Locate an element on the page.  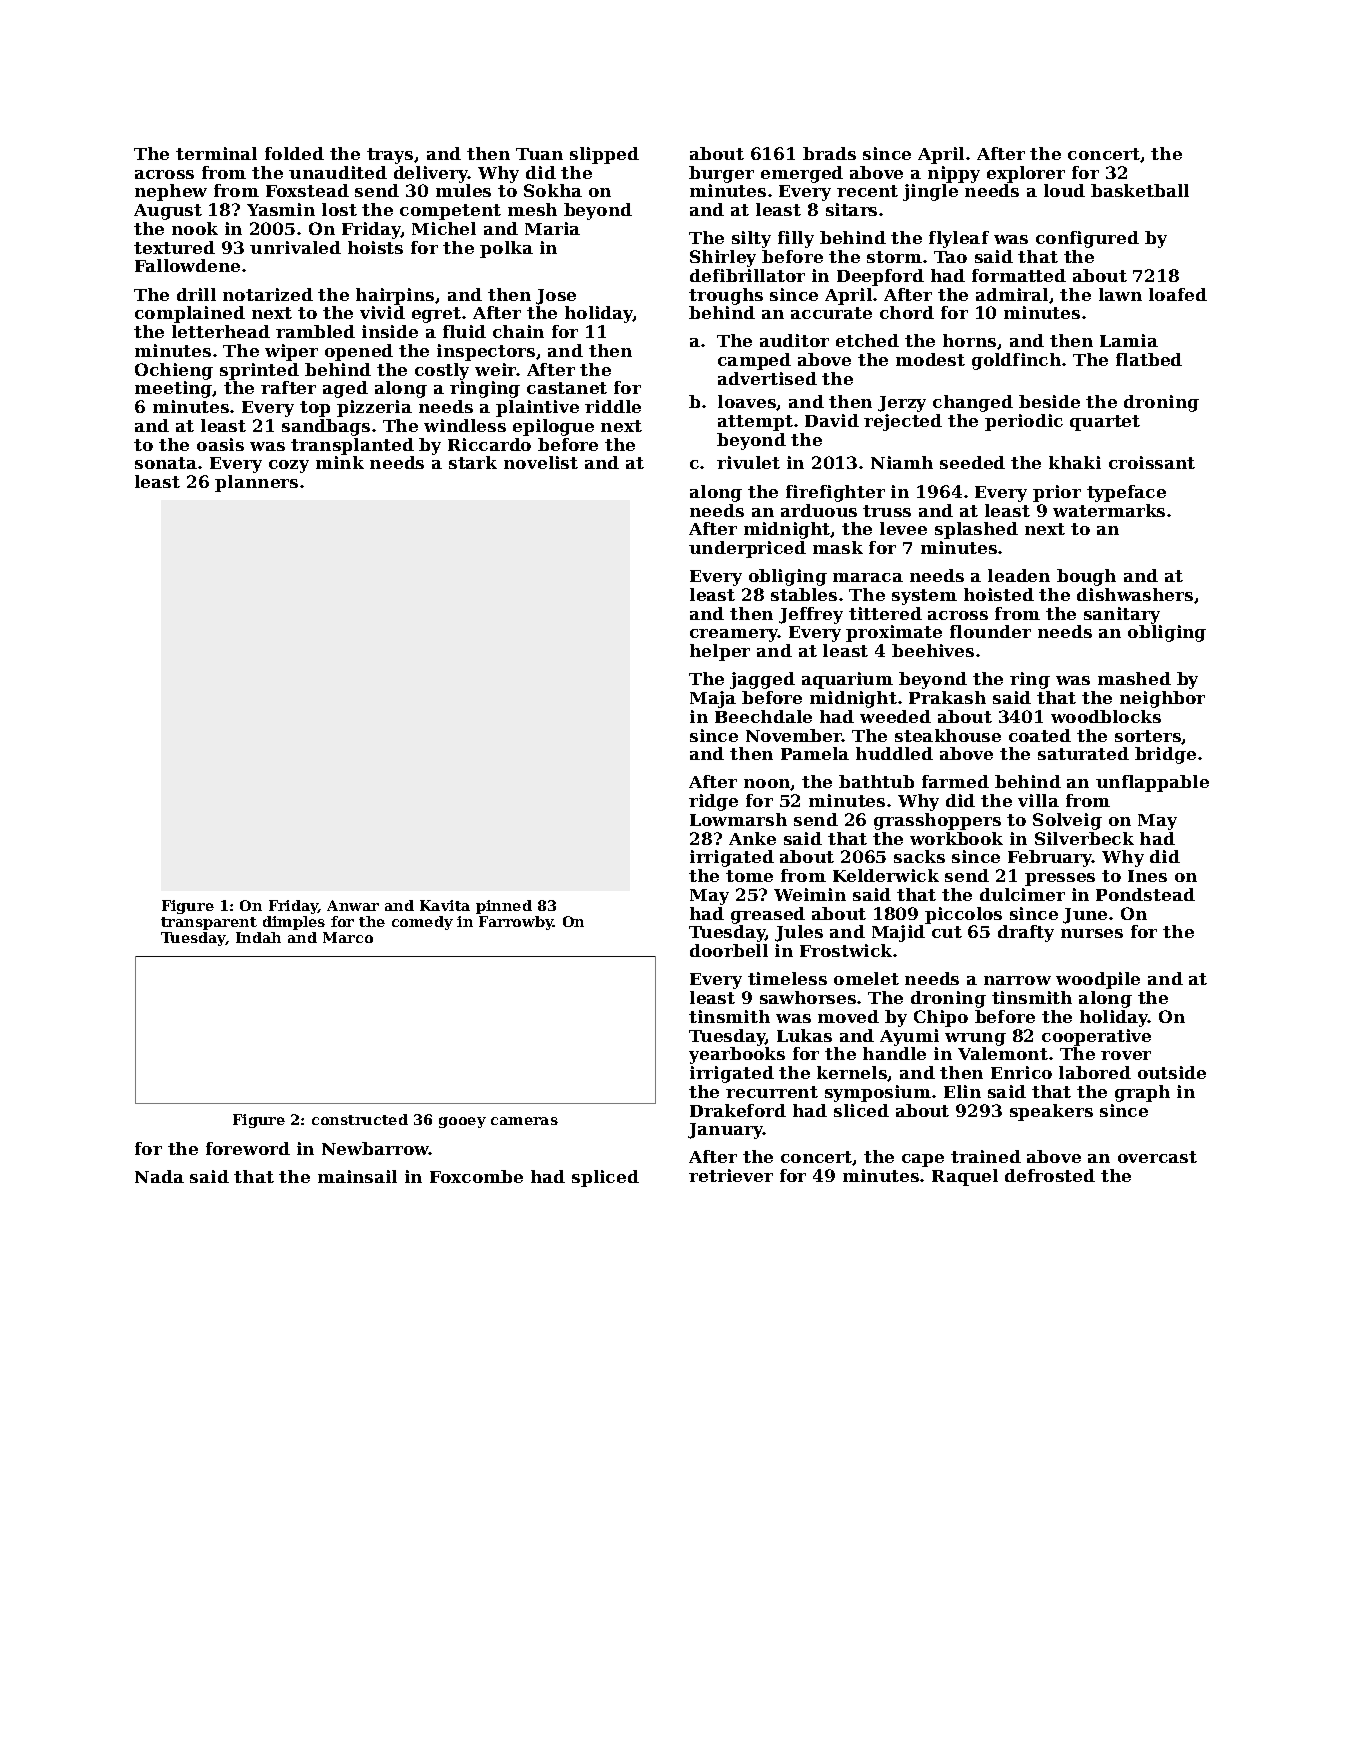
planners is located at coordinates (256, 483).
